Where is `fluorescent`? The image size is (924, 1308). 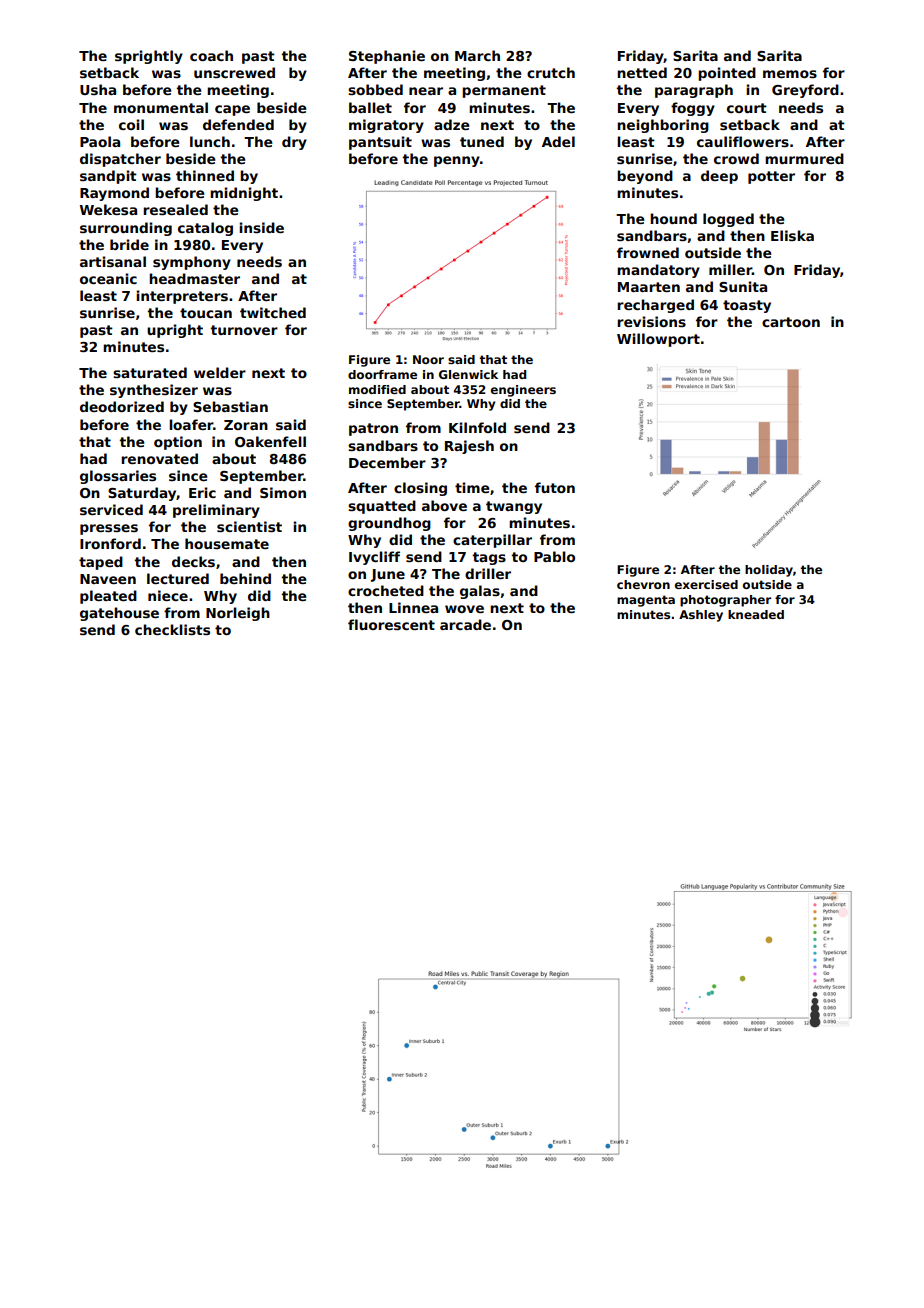
fluorescent is located at coordinates (391, 624).
